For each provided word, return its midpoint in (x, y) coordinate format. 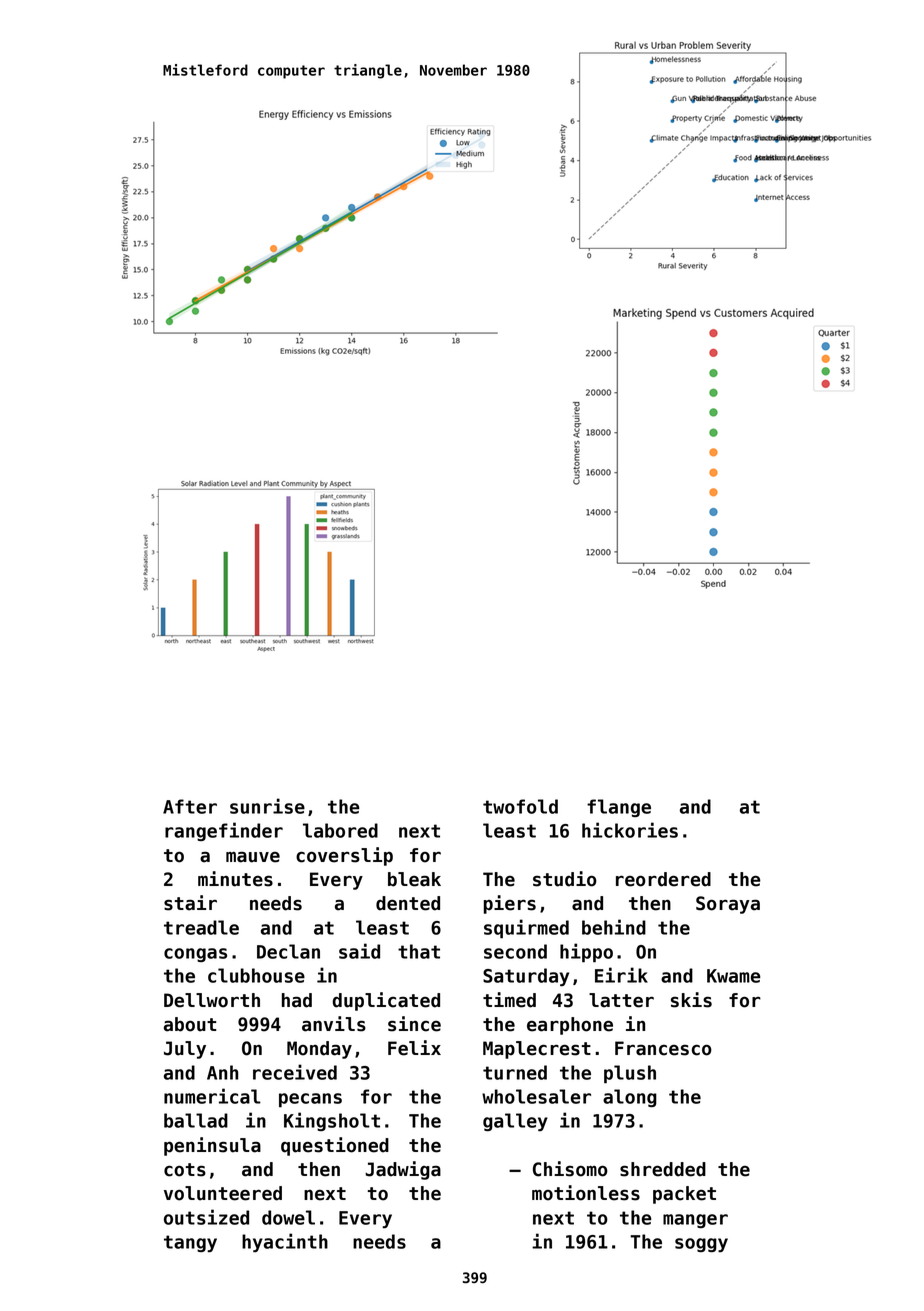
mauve (253, 857)
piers (510, 904)
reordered (663, 879)
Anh (222, 1072)
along (630, 1098)
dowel (288, 1217)
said (359, 951)
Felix (414, 1048)
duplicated (386, 1001)
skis (691, 1000)
